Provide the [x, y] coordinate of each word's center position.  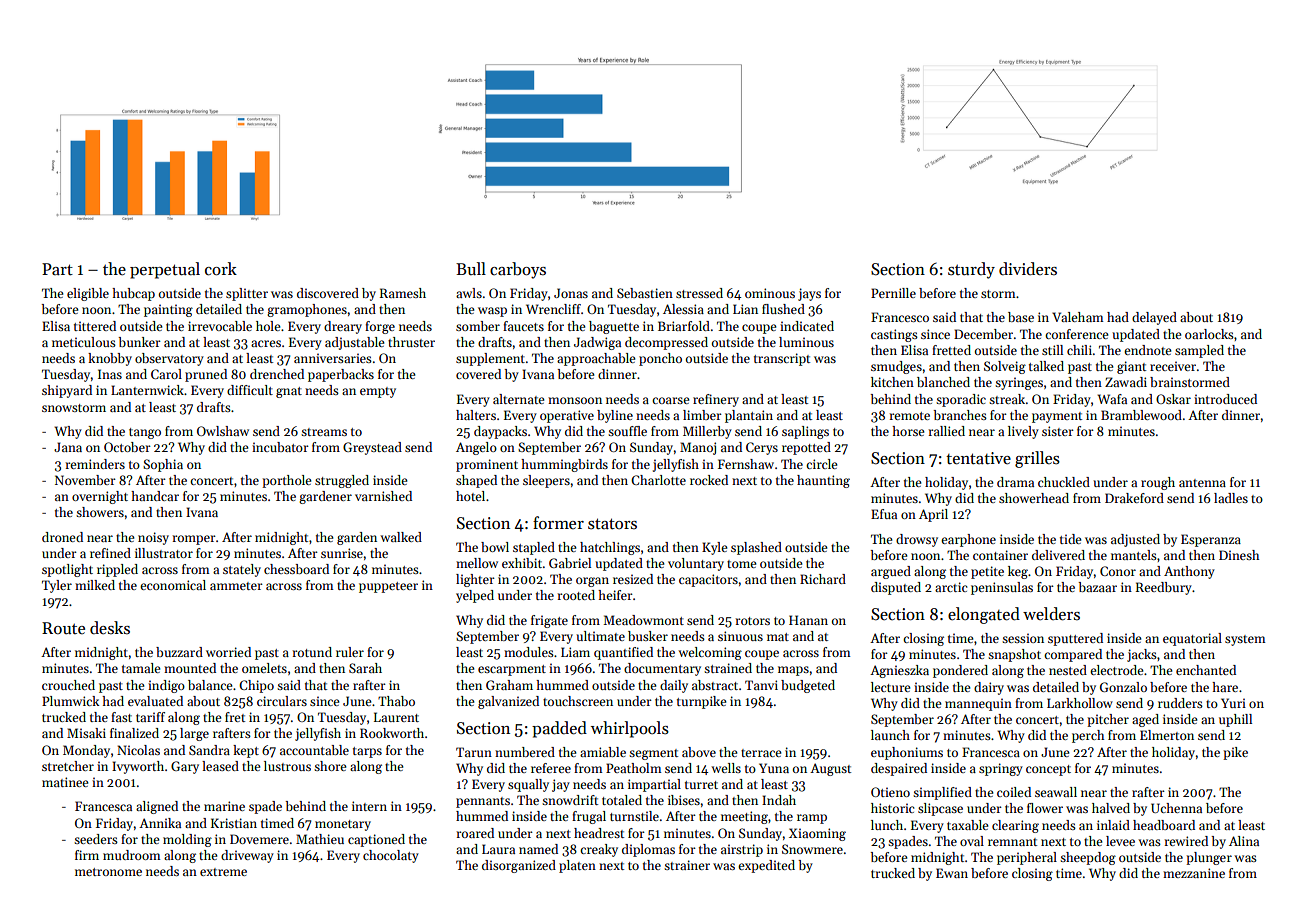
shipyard [67, 391]
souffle [627, 431]
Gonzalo [1123, 687]
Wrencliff [553, 309]
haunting [823, 481]
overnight [100, 497]
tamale [141, 668]
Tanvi [761, 685]
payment [1057, 417]
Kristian [234, 823]
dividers [1028, 269]
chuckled [1064, 482]
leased [220, 766]
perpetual [165, 270]
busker [648, 636]
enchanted [1206, 670]
